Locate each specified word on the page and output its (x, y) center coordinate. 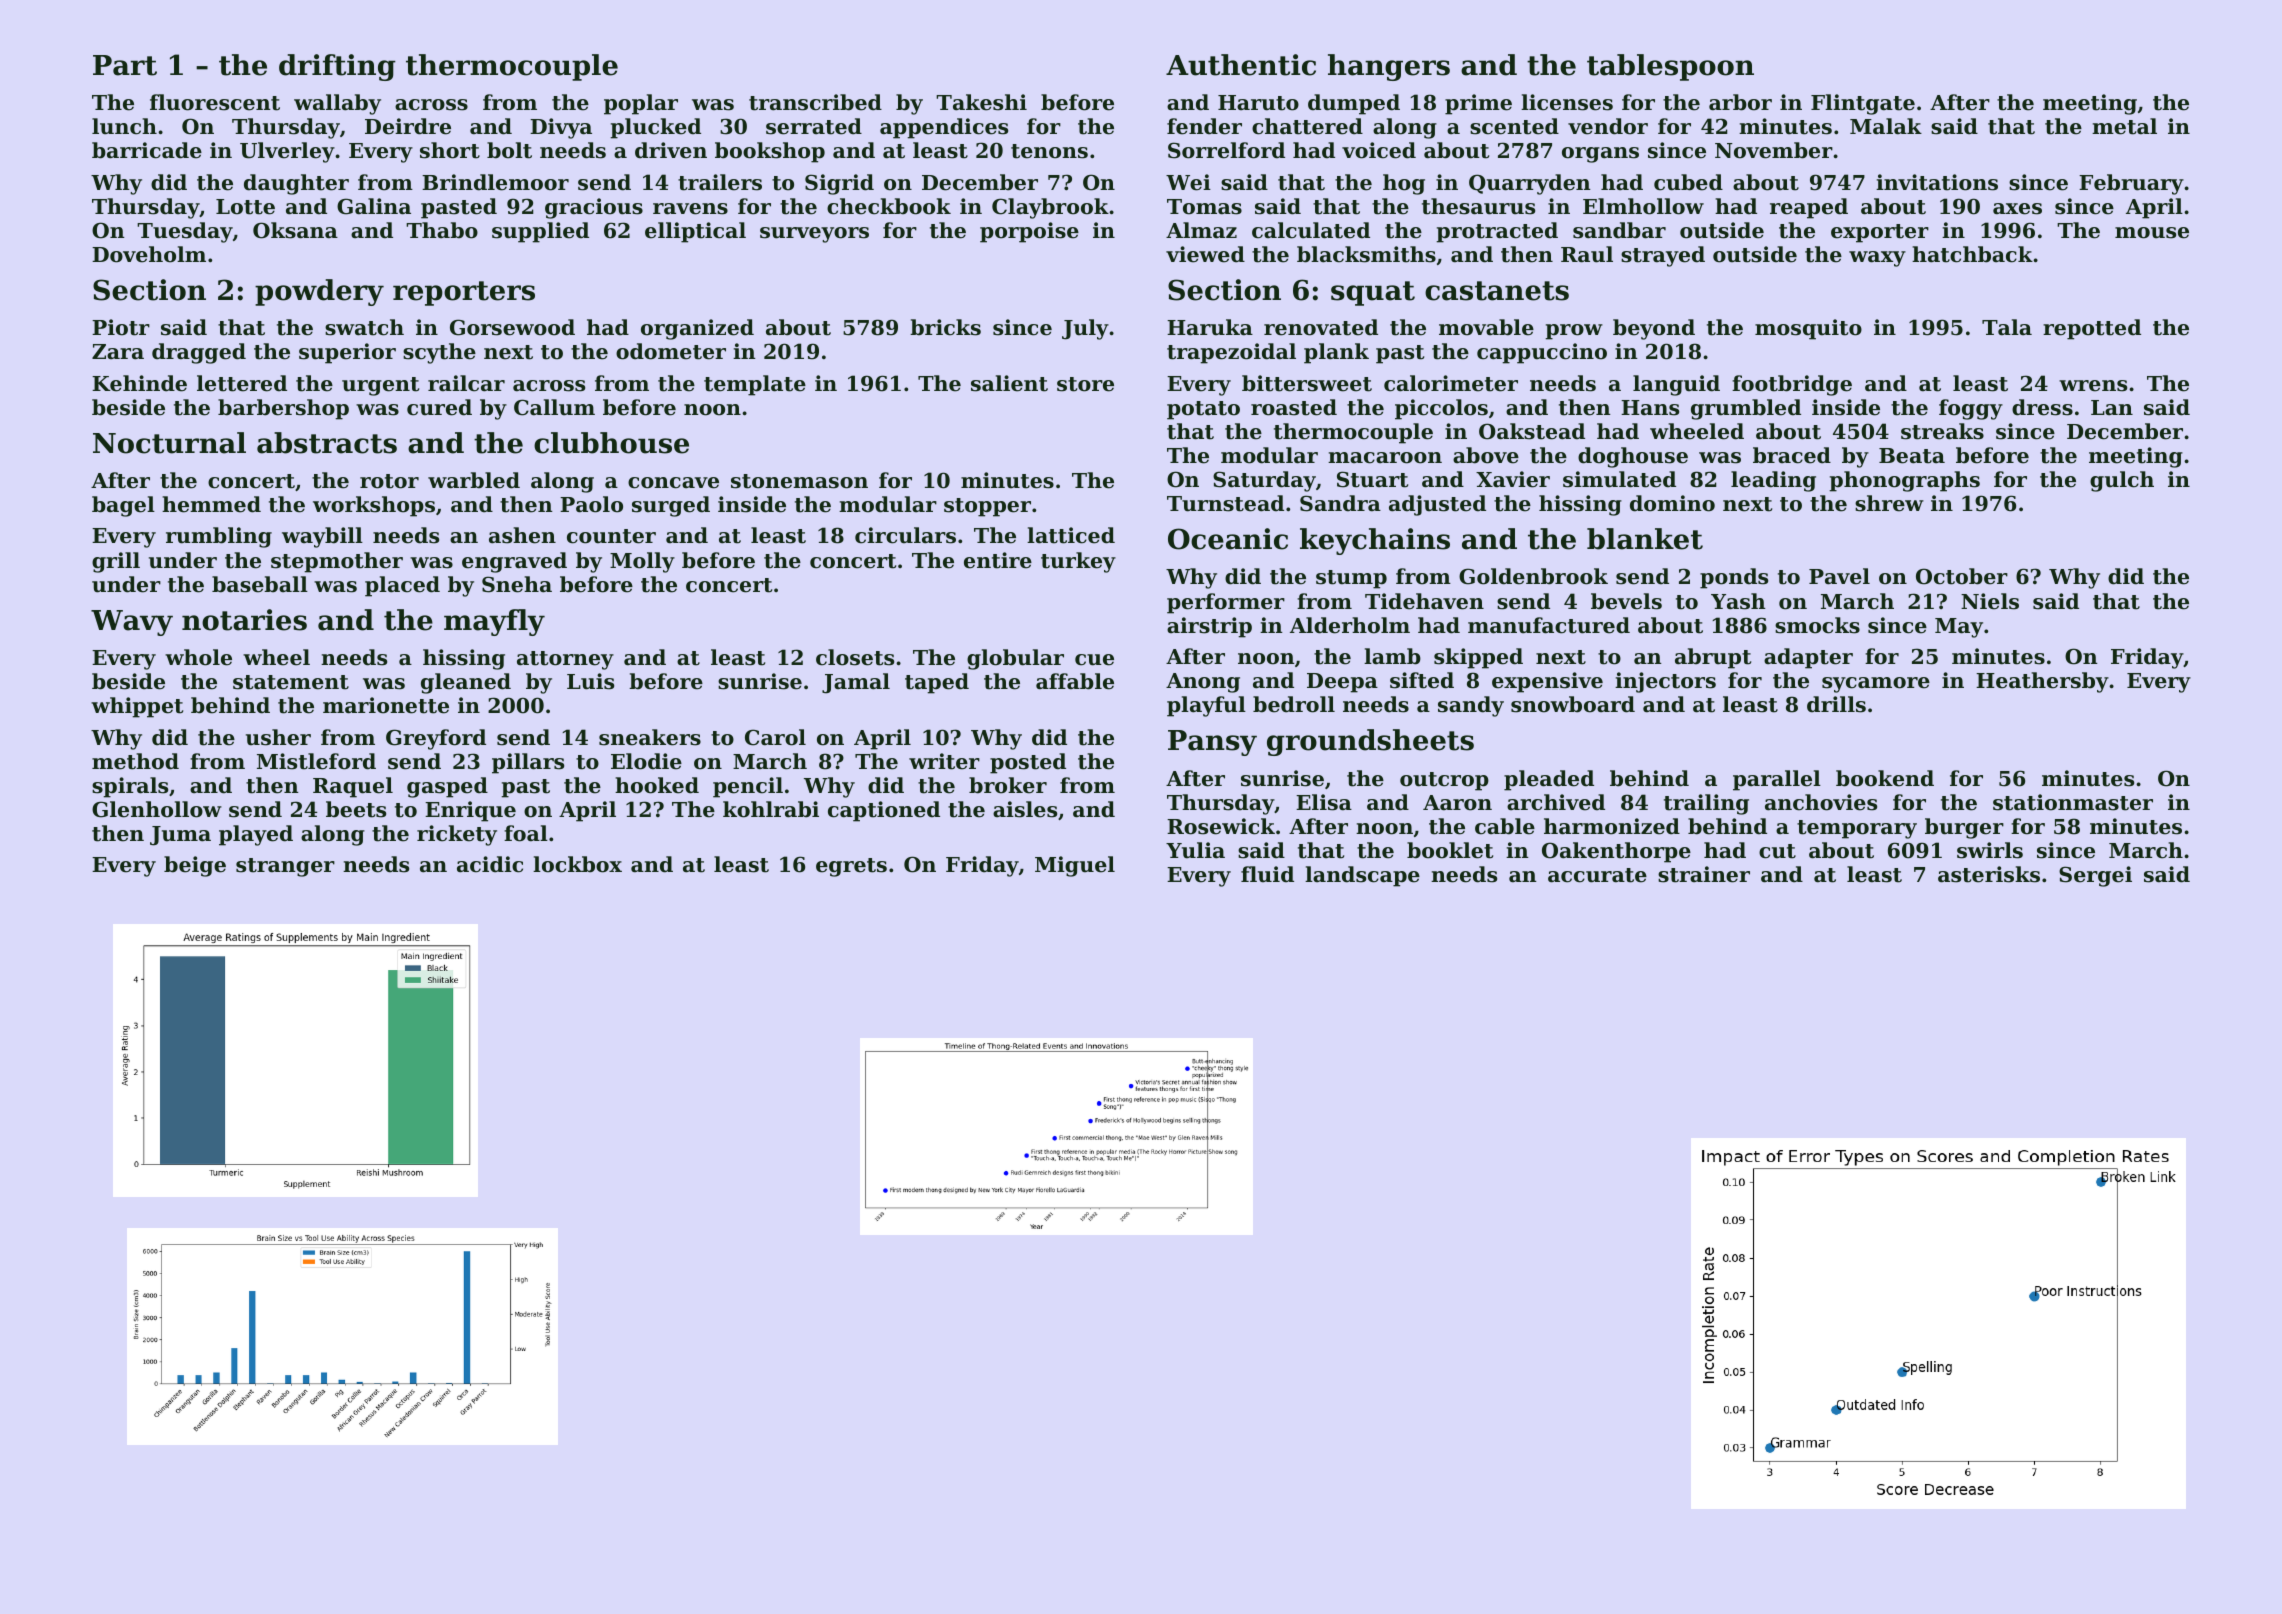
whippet (137, 707)
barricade (147, 150)
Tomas (1204, 207)
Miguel (1075, 866)
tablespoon (1670, 67)
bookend (1885, 778)
